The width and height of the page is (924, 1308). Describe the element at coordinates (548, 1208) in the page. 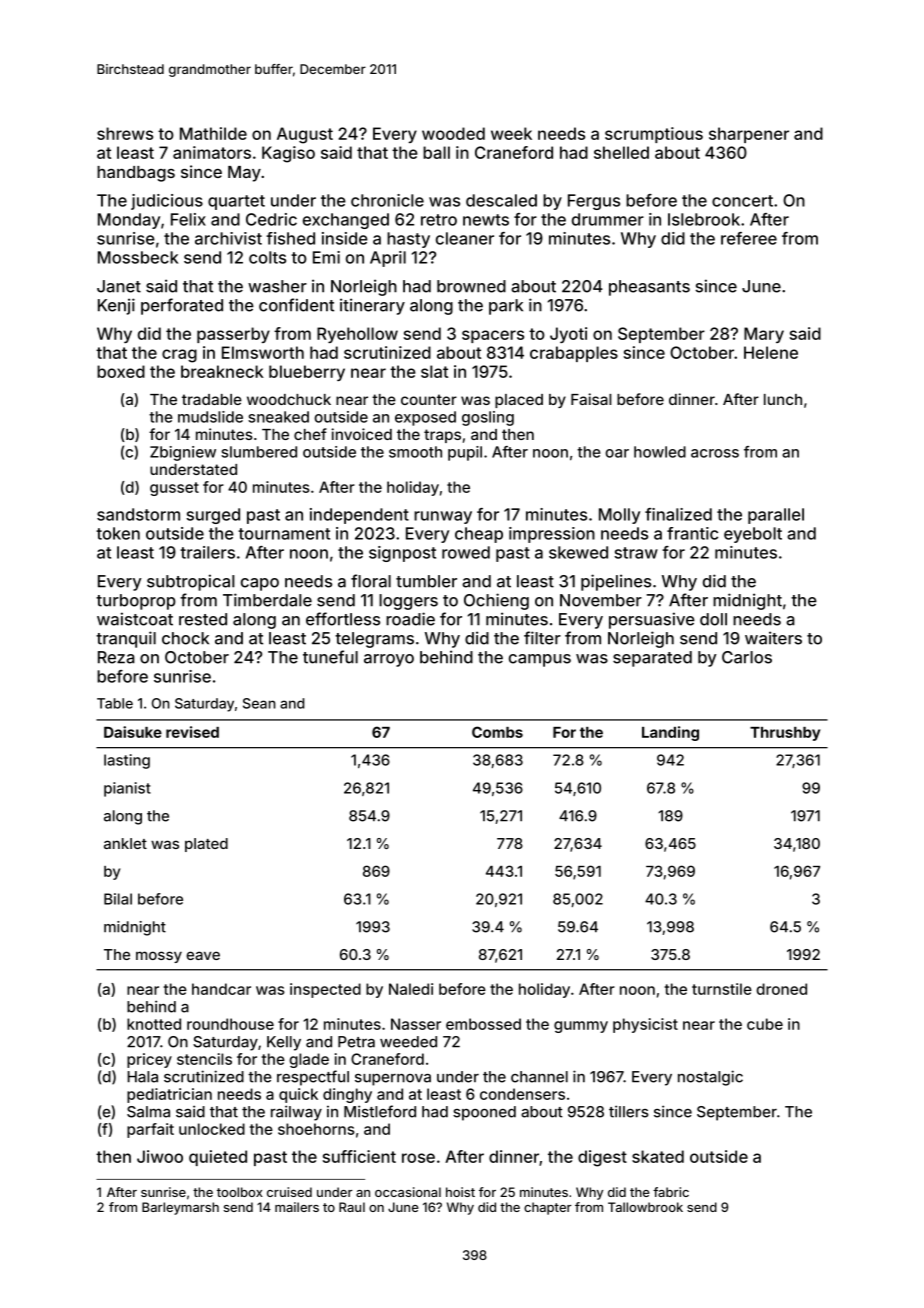

I see `chapter` at that location.
